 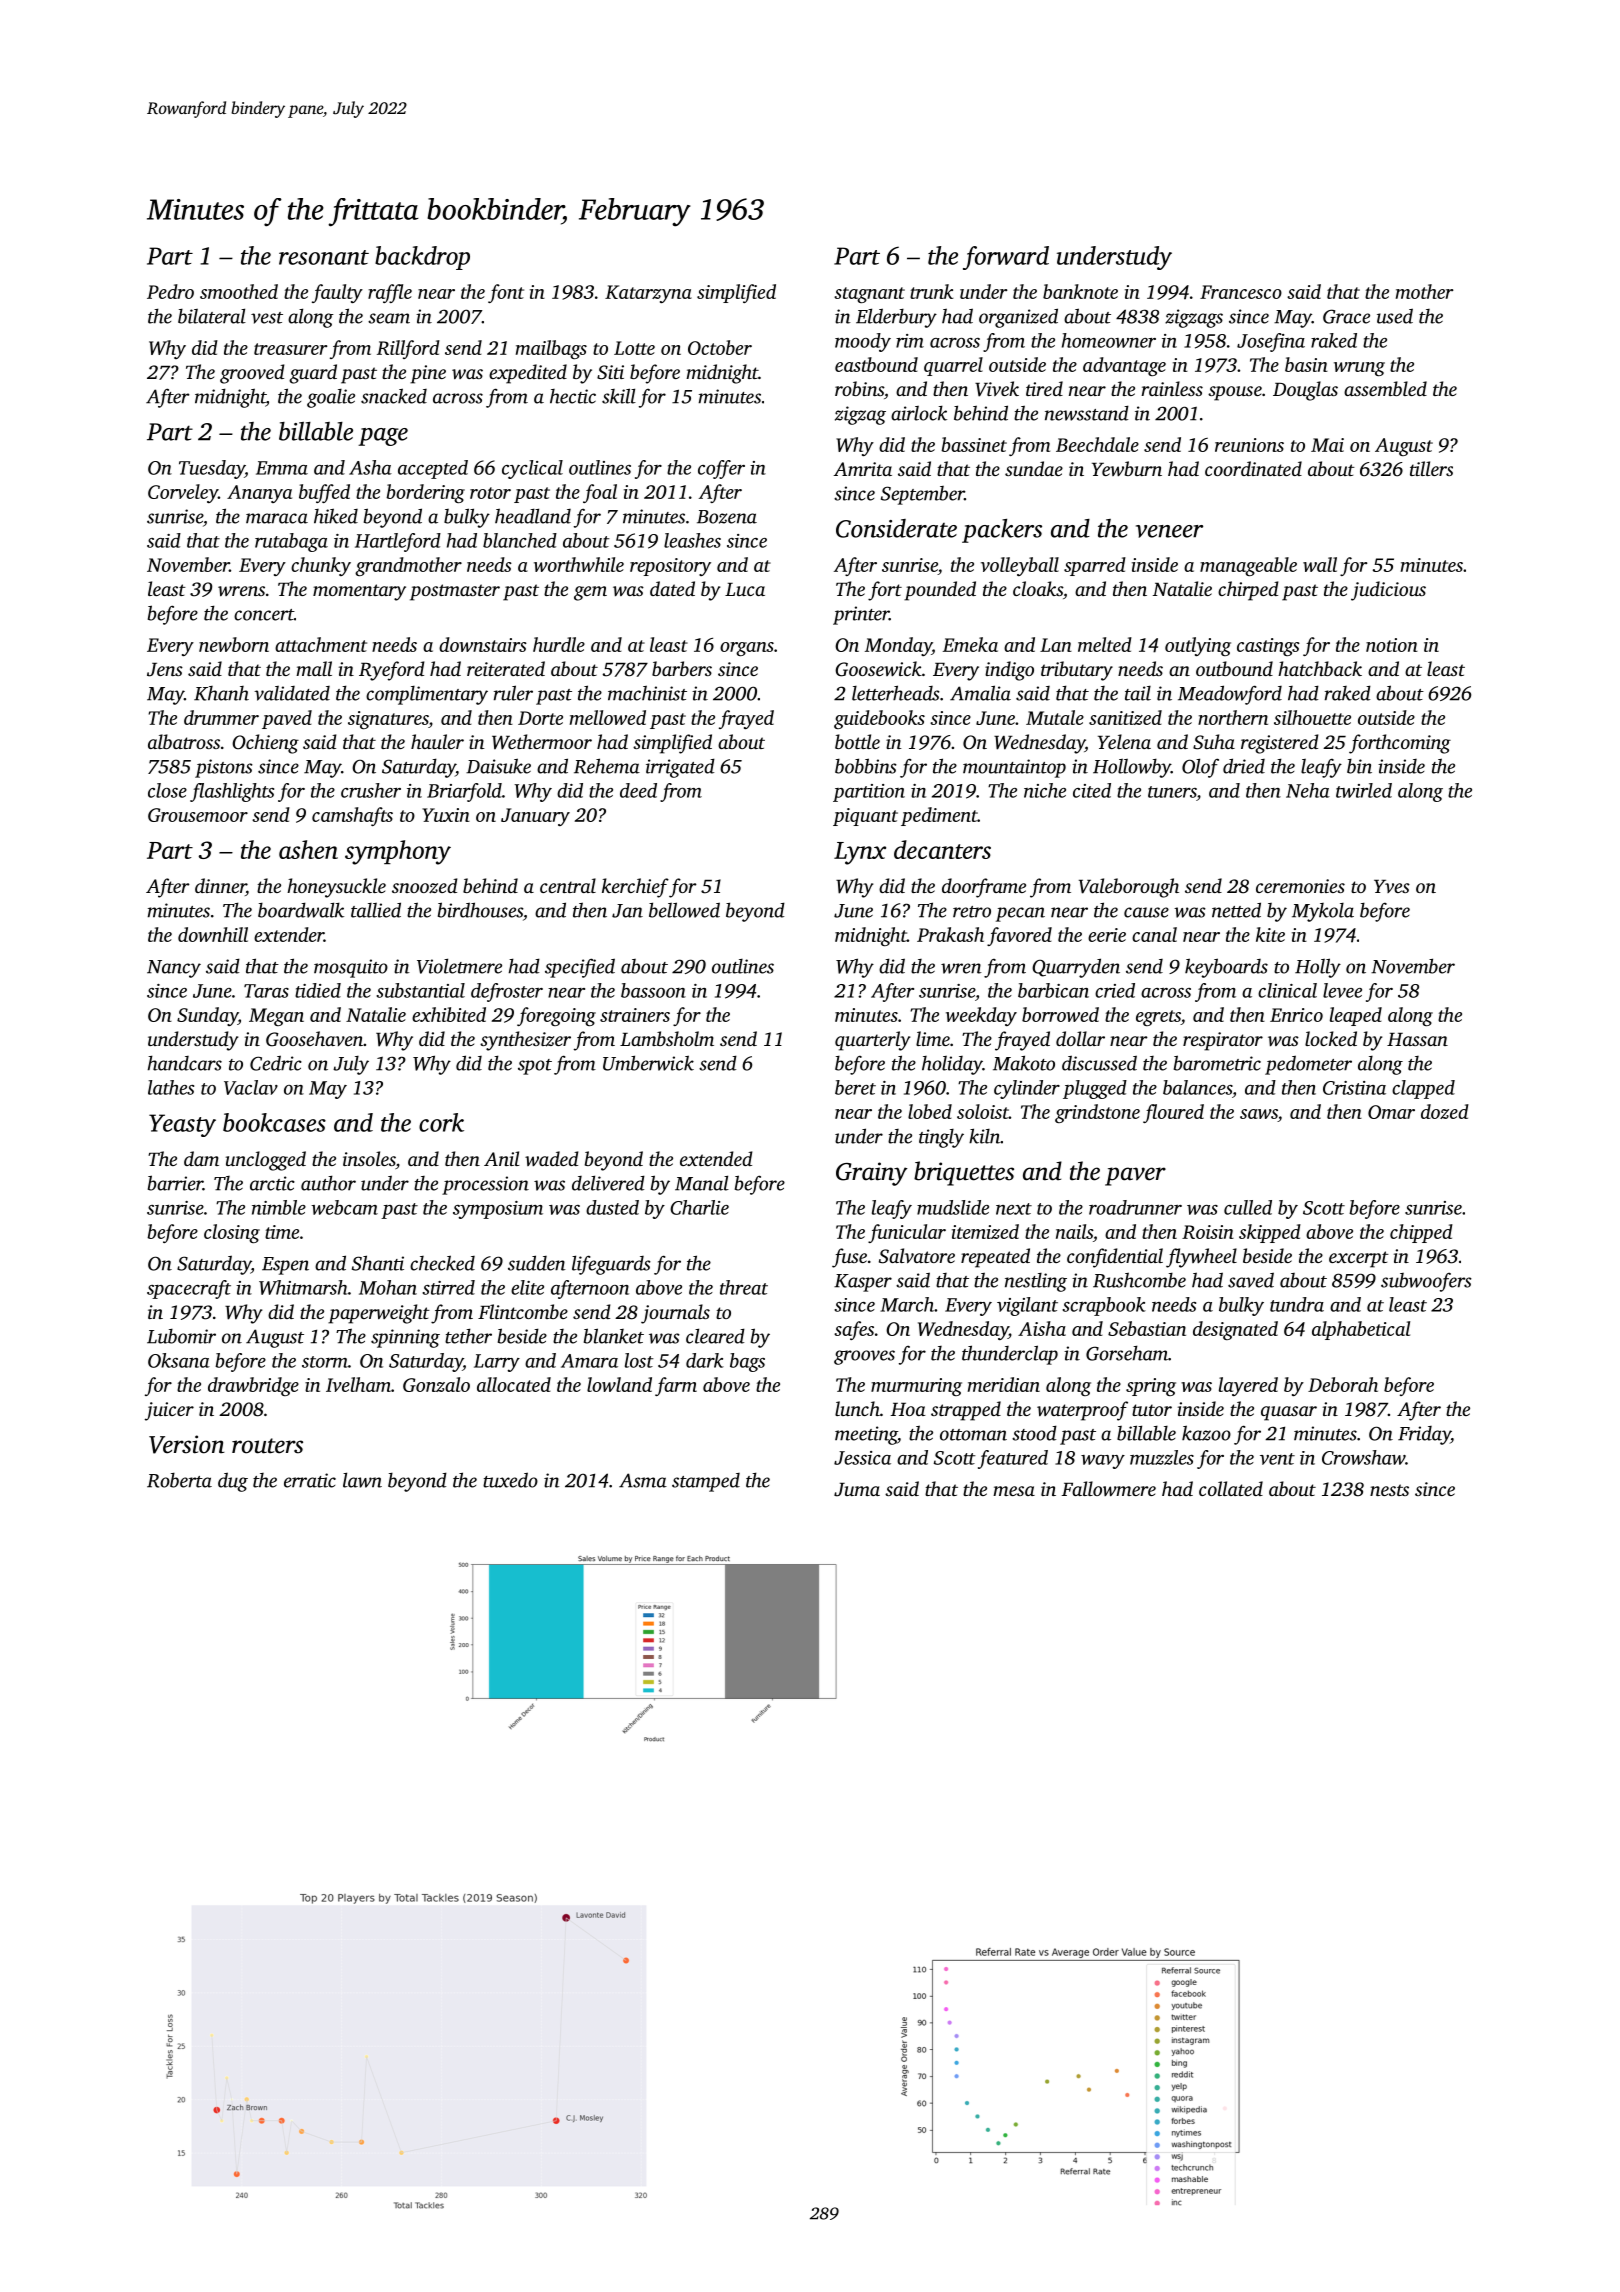 I want to click on bookcases, so click(x=274, y=1122).
